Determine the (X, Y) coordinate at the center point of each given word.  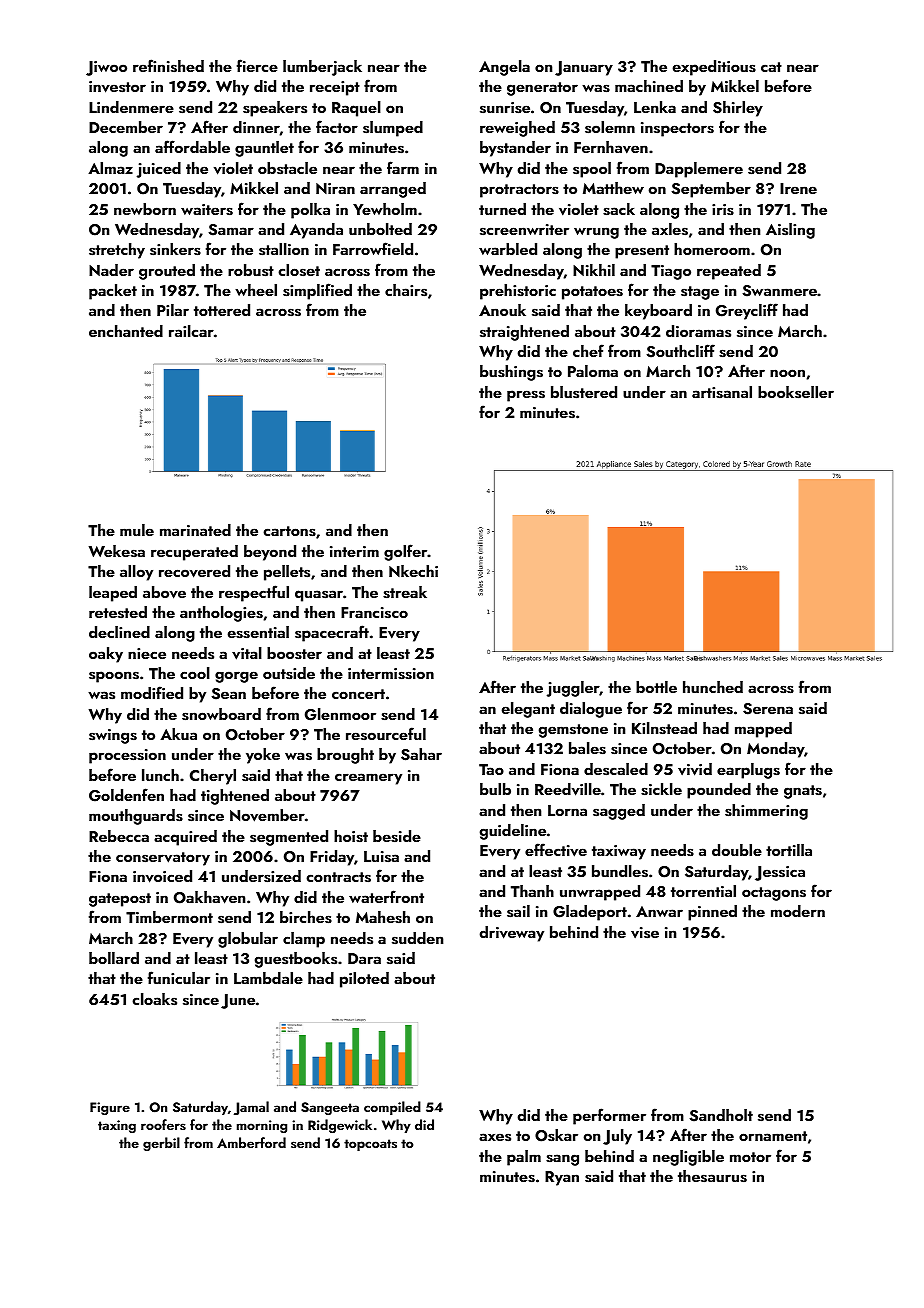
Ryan (562, 1178)
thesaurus (712, 1176)
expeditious (714, 68)
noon (787, 373)
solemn (610, 127)
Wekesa (117, 551)
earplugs (748, 771)
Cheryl (213, 777)
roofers (163, 1124)
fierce (257, 65)
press (526, 396)
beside (397, 836)
